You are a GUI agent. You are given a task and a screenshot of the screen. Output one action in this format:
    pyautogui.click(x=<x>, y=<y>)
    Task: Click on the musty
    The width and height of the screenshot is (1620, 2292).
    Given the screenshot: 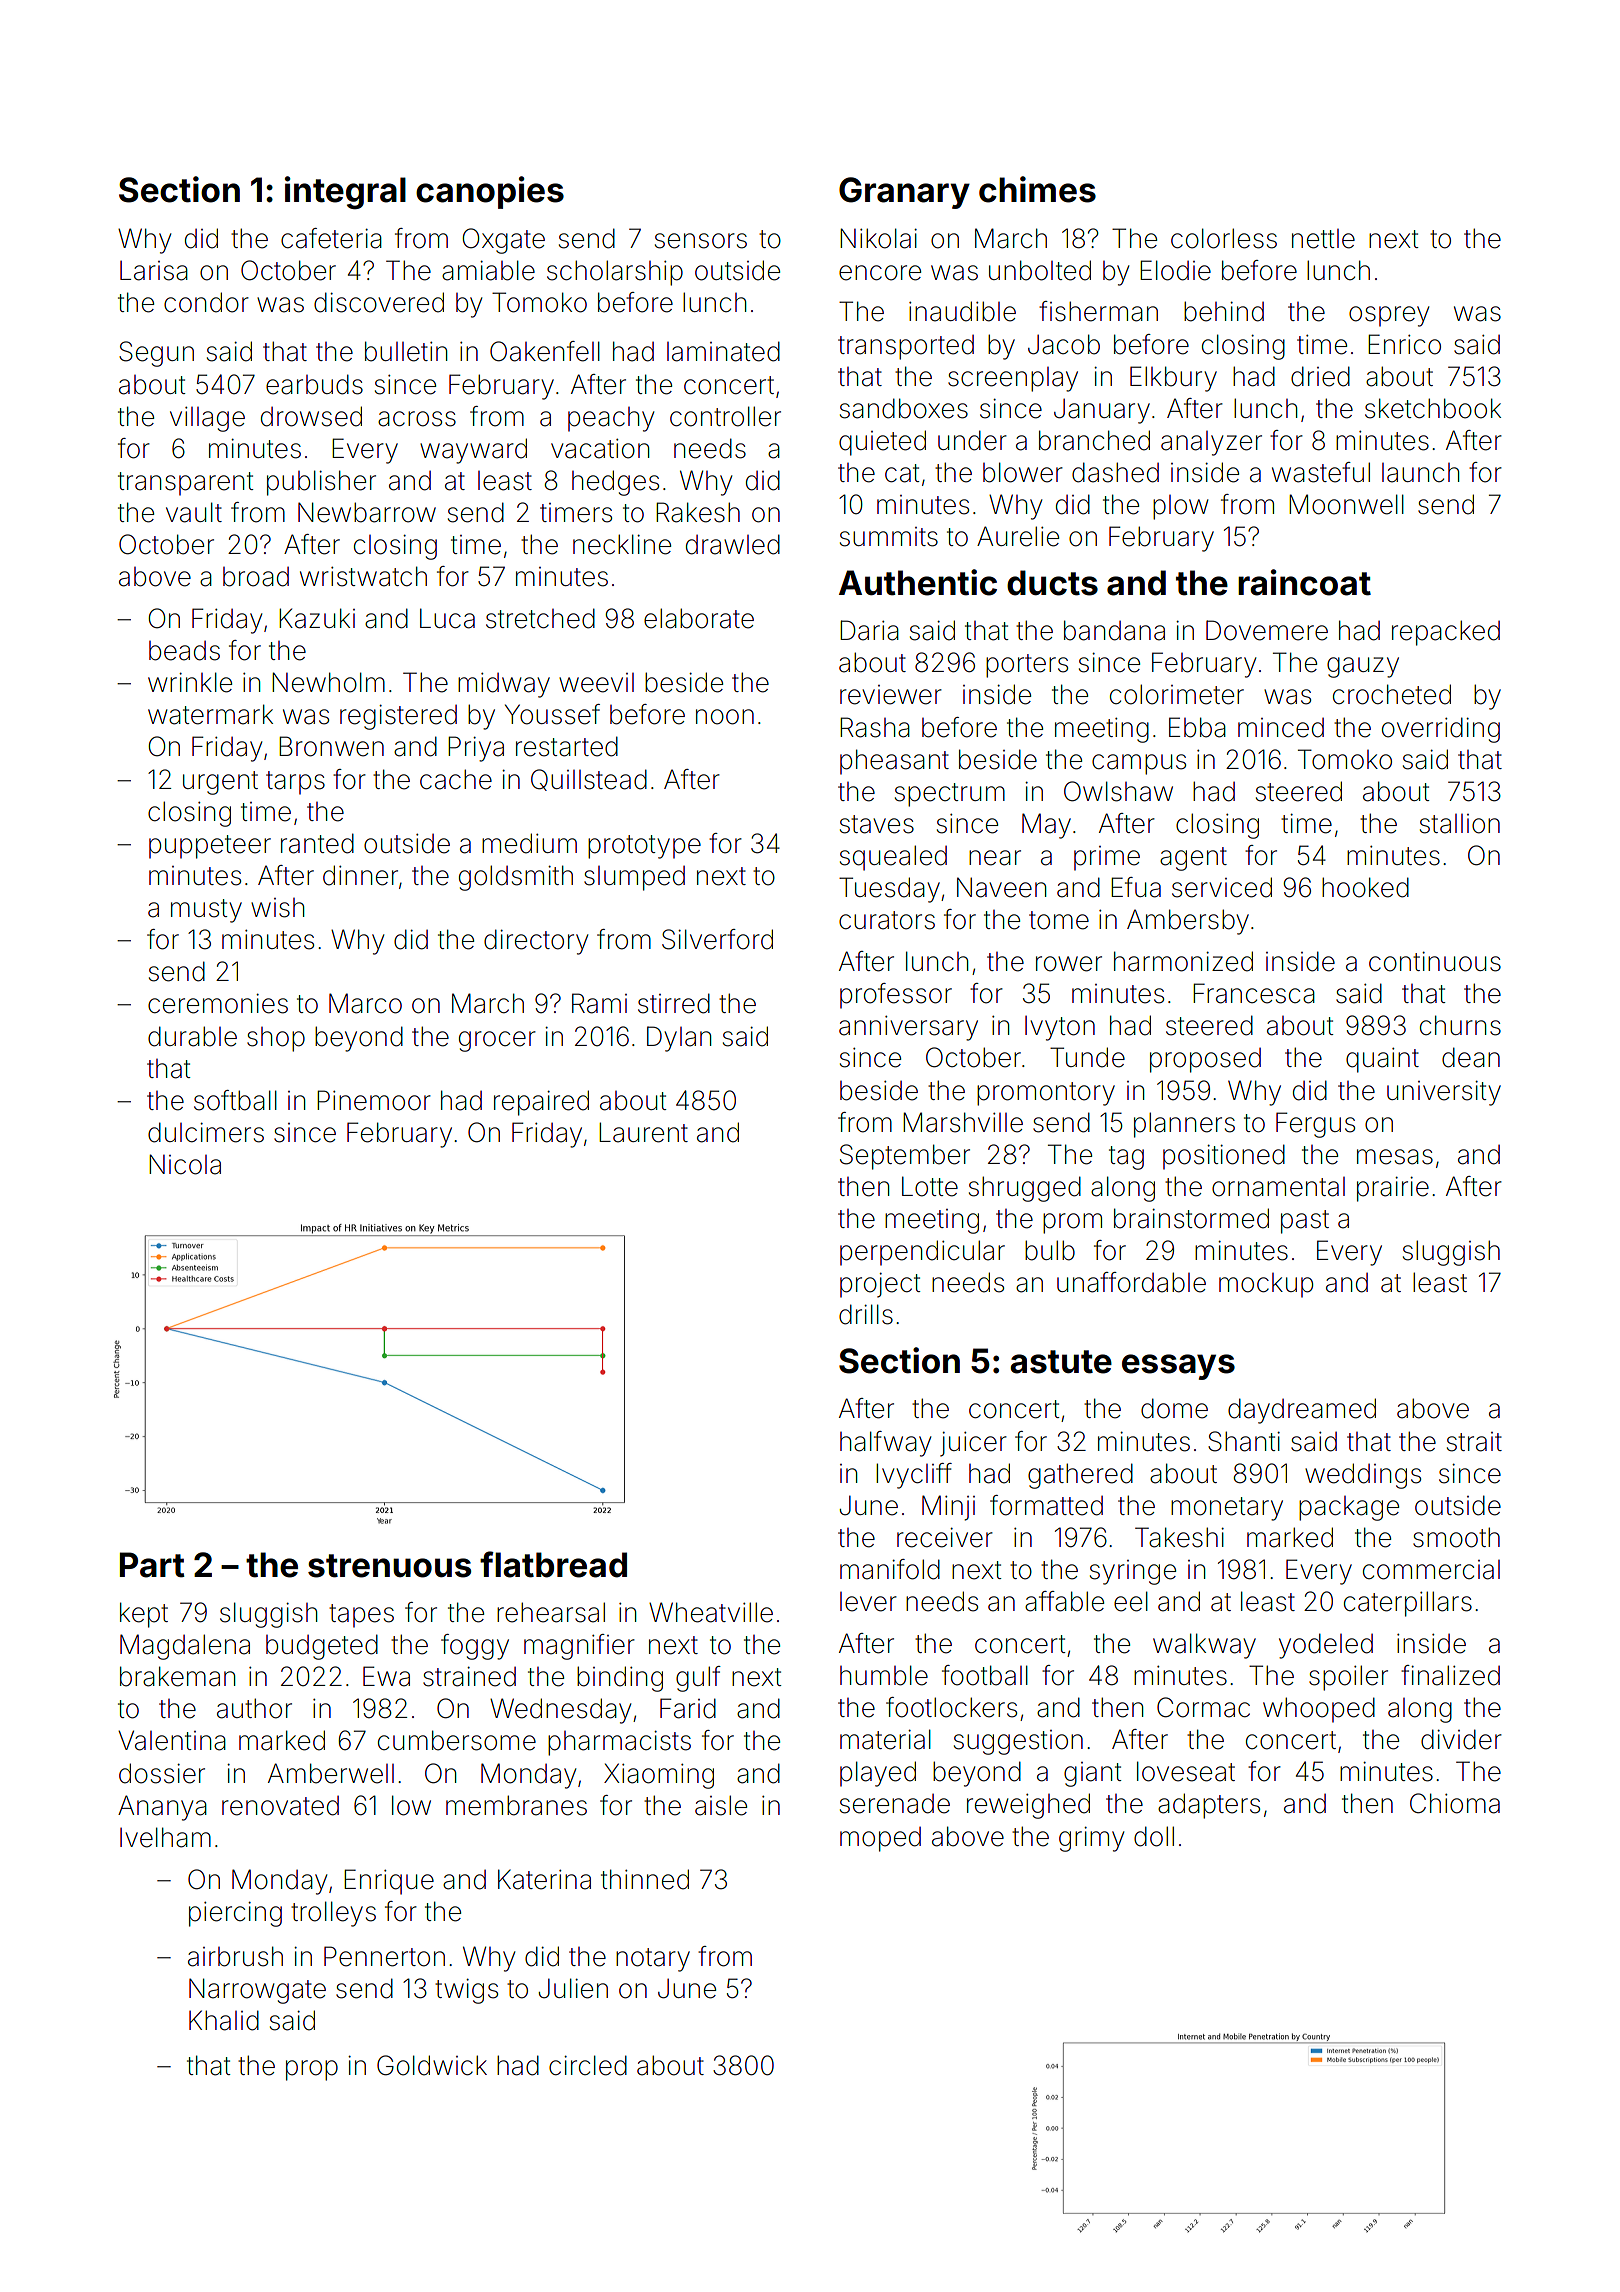 What is the action you would take?
    pyautogui.click(x=206, y=911)
